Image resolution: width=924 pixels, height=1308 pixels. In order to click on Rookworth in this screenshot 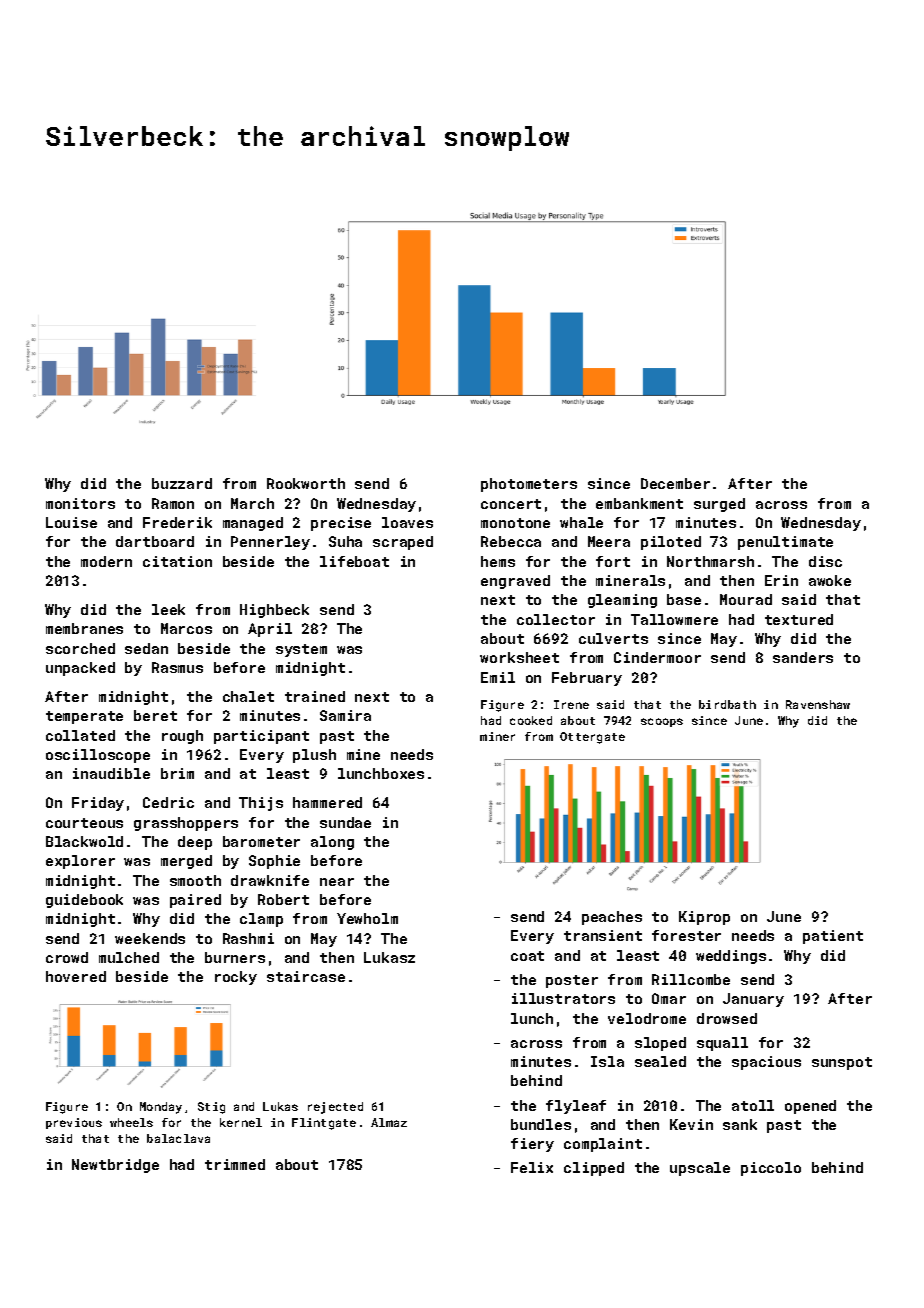, I will do `click(306, 483)`.
